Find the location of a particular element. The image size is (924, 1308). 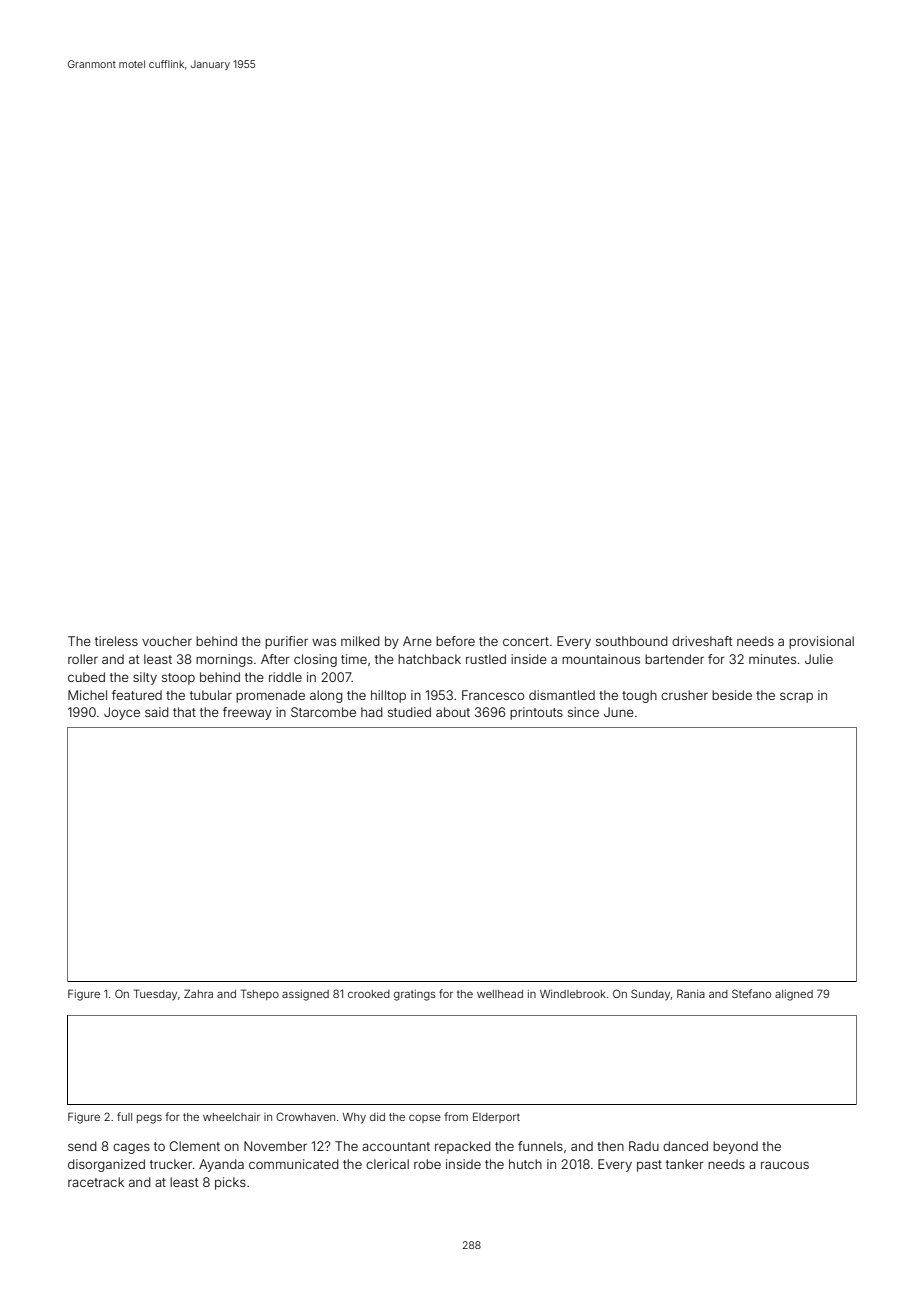

Joyce is located at coordinates (122, 713).
